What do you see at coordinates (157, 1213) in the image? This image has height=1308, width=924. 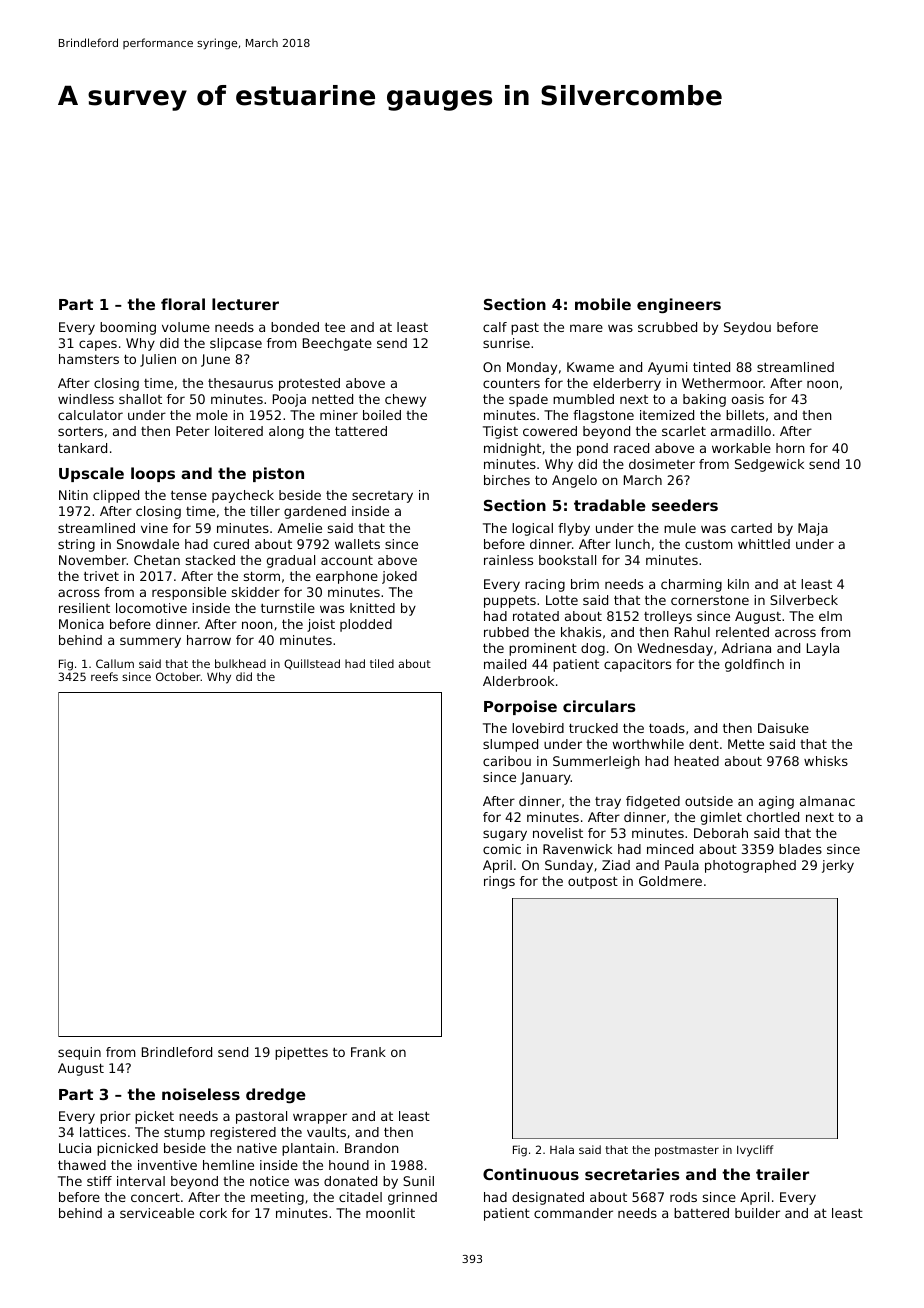 I see `serviceable` at bounding box center [157, 1213].
